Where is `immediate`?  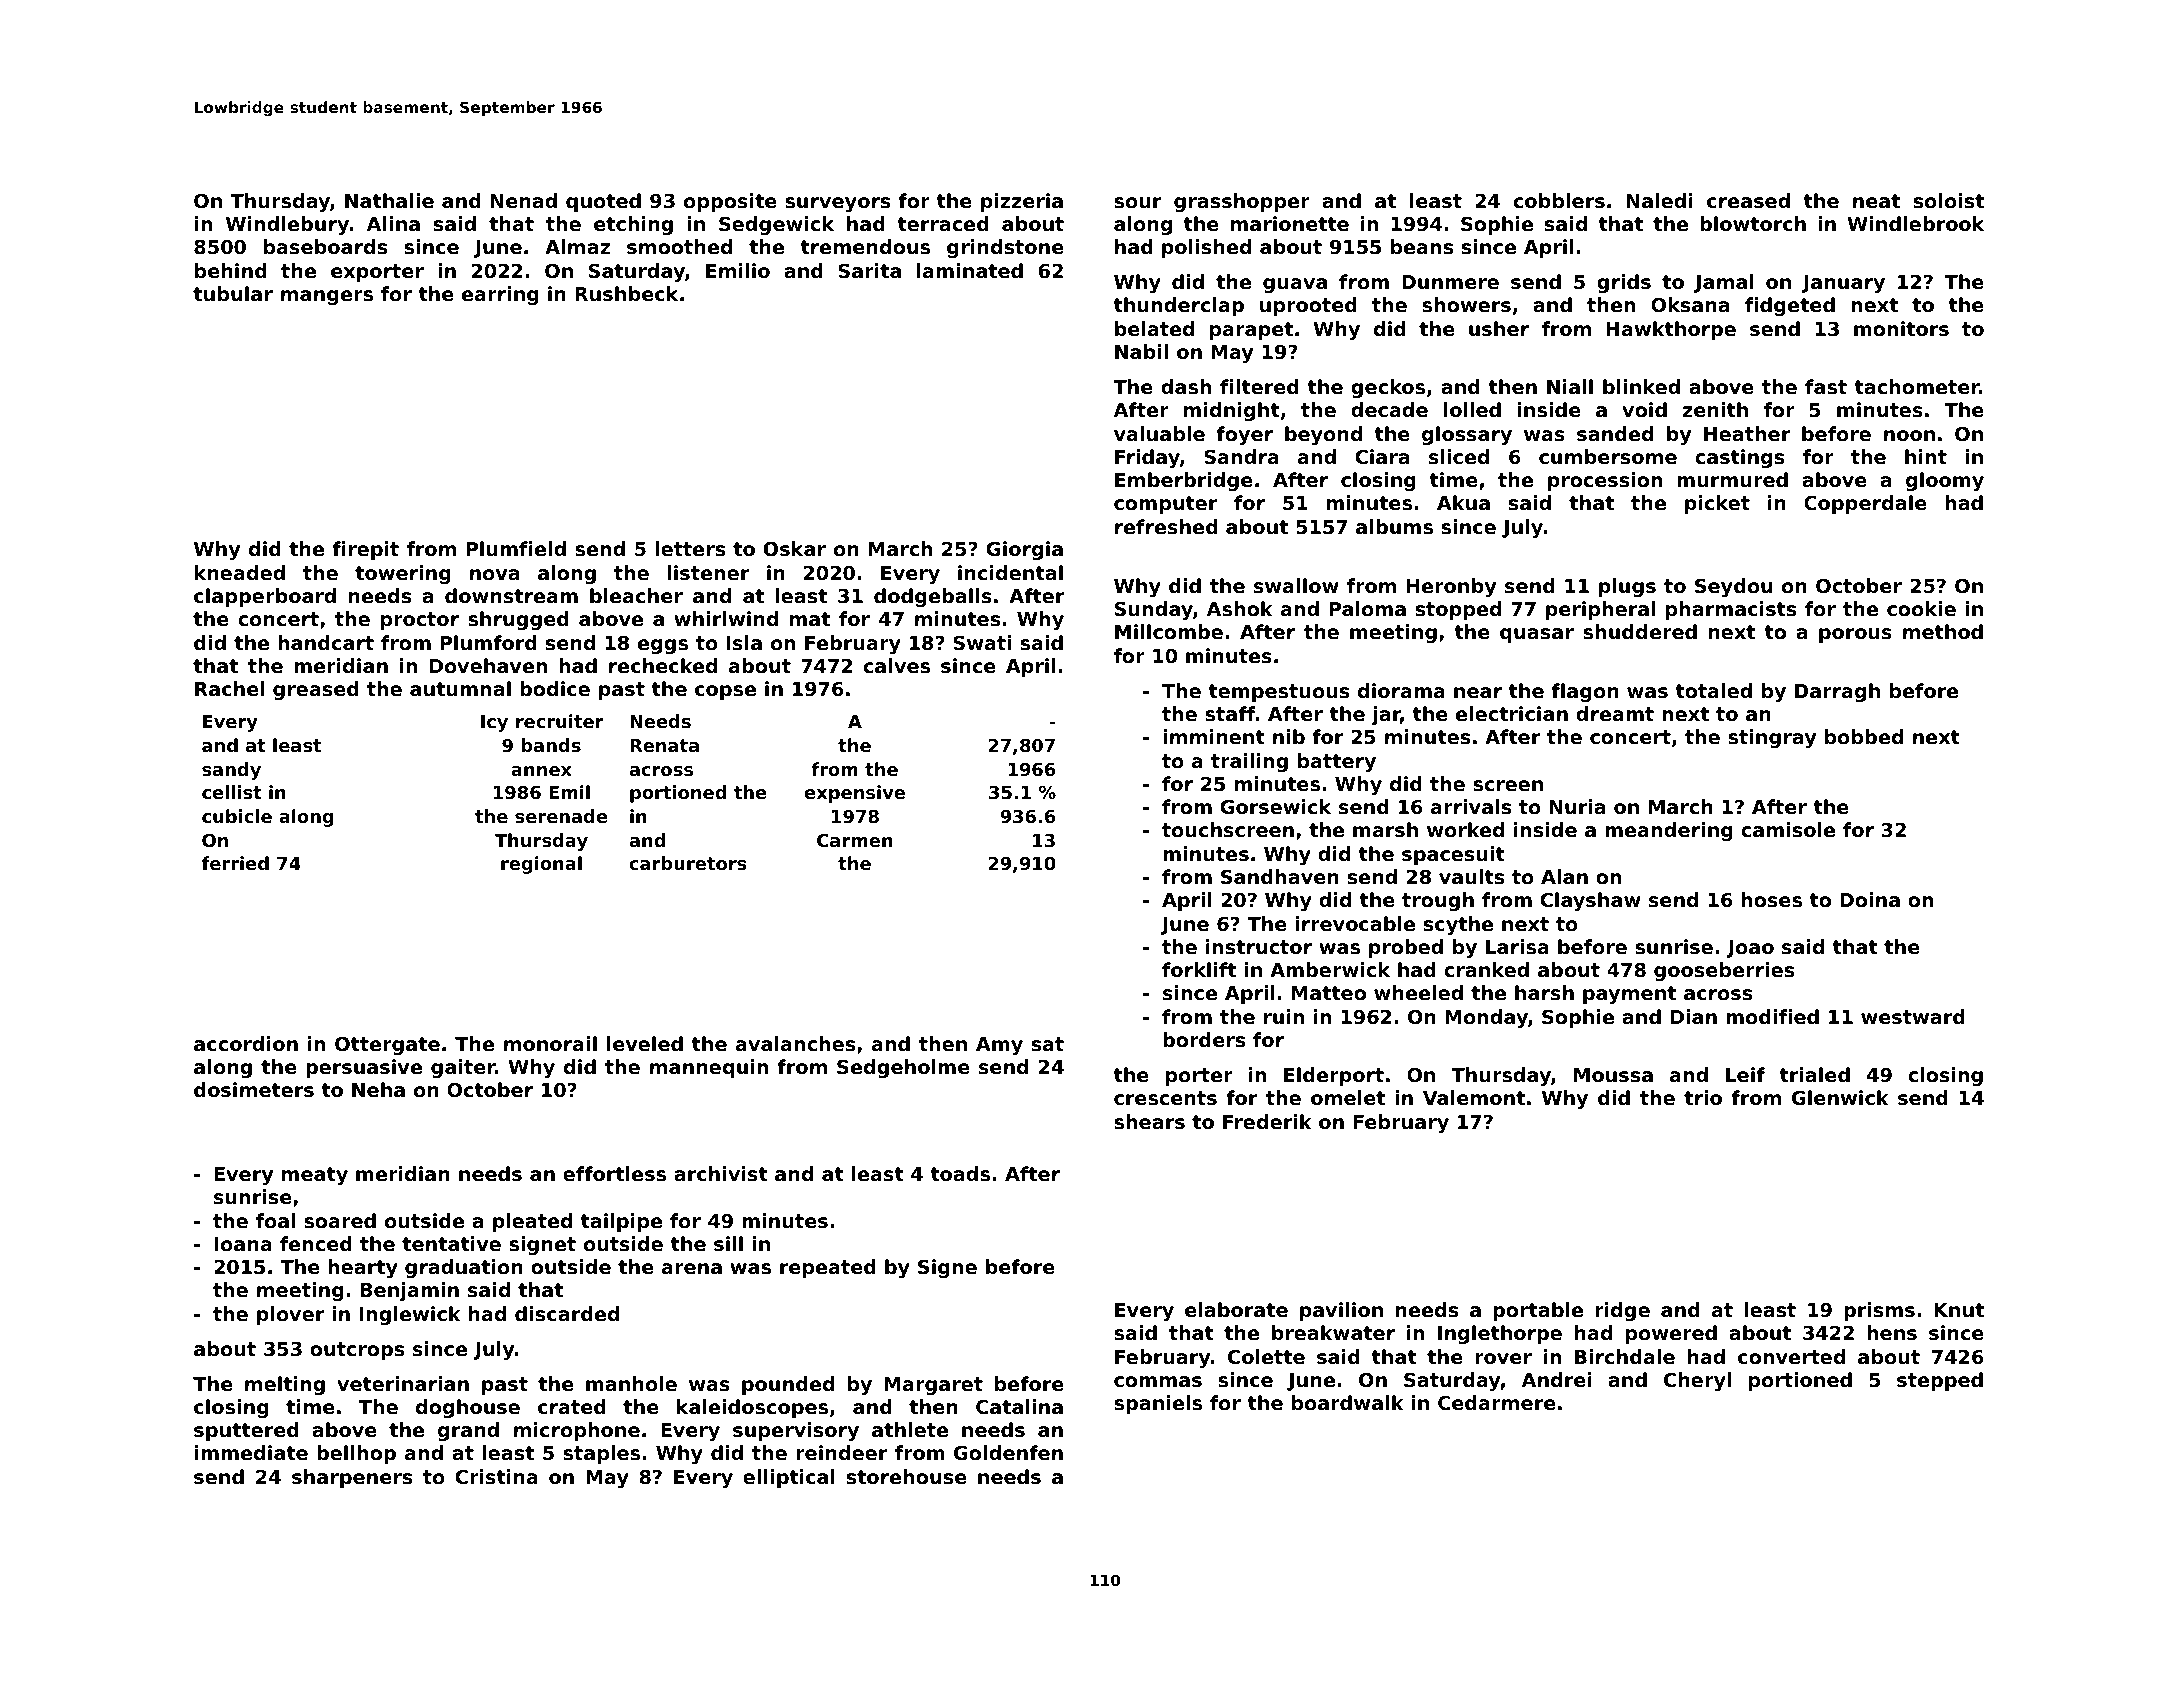
immediate is located at coordinates (251, 1452).
